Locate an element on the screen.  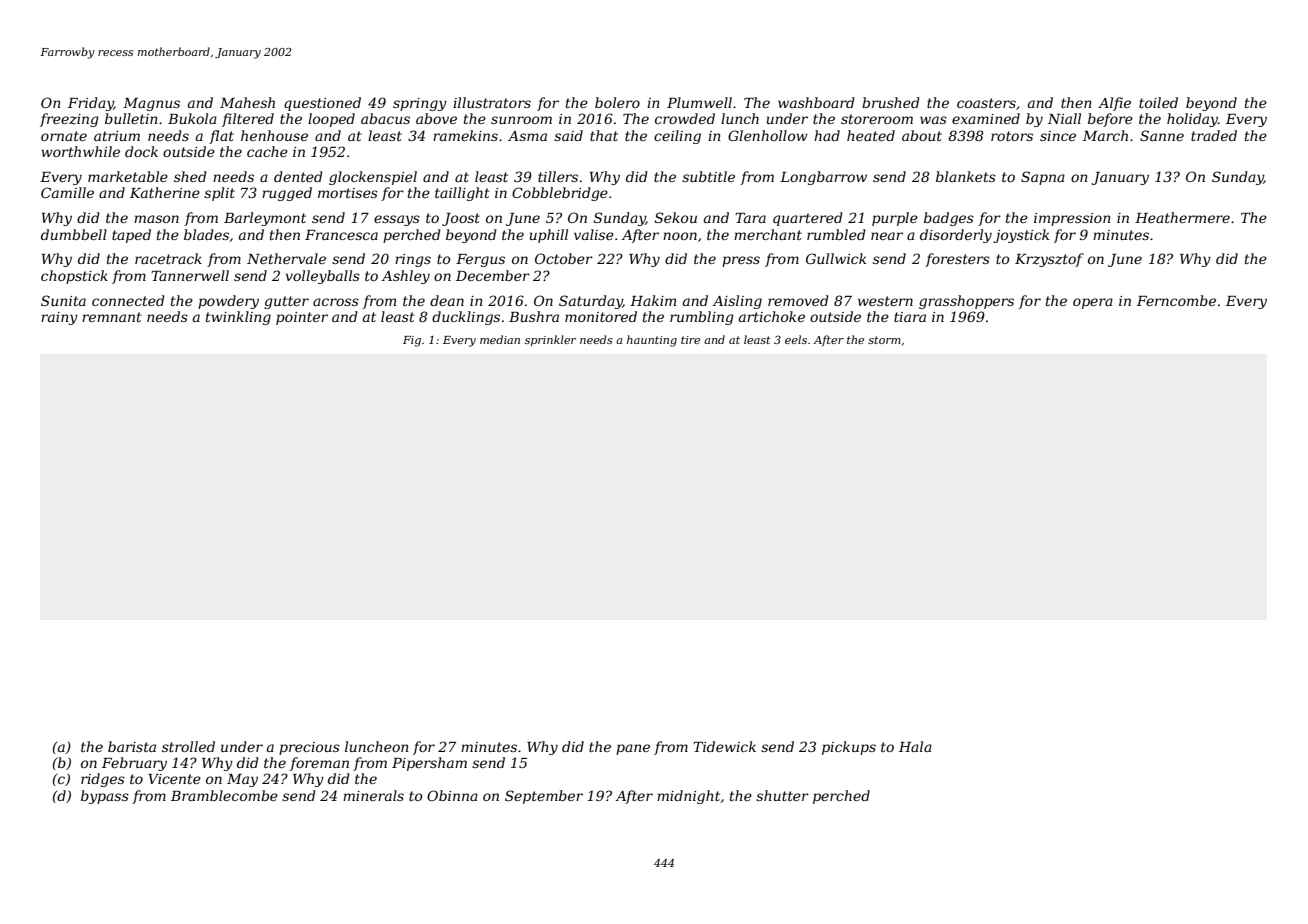
tillers is located at coordinates (558, 176).
